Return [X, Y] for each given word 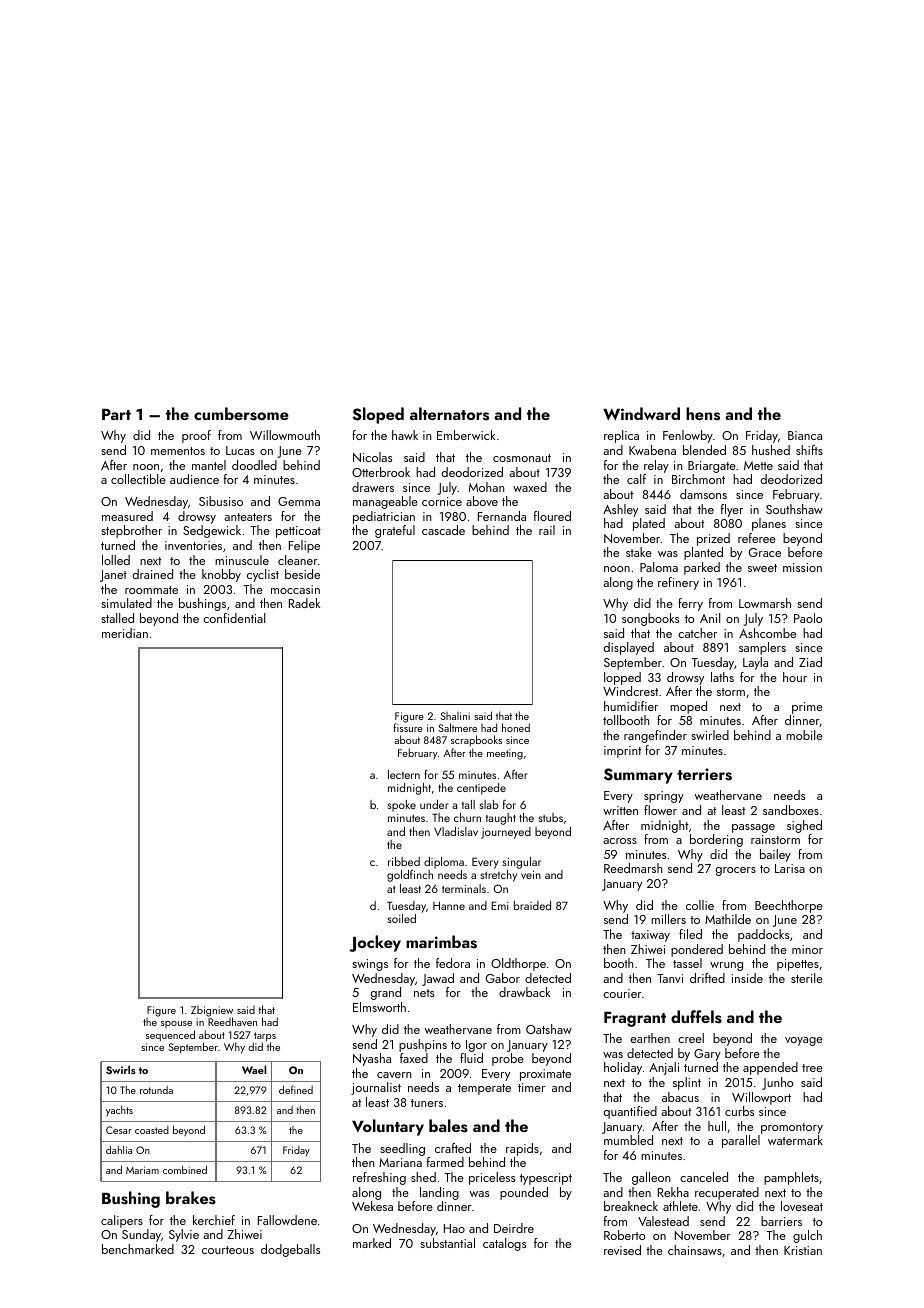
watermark [795, 1140]
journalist [376, 1088]
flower [660, 810]
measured [127, 516]
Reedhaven [232, 1022]
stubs [551, 817]
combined [185, 1170]
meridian [125, 633]
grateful [395, 531]
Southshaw [794, 509]
